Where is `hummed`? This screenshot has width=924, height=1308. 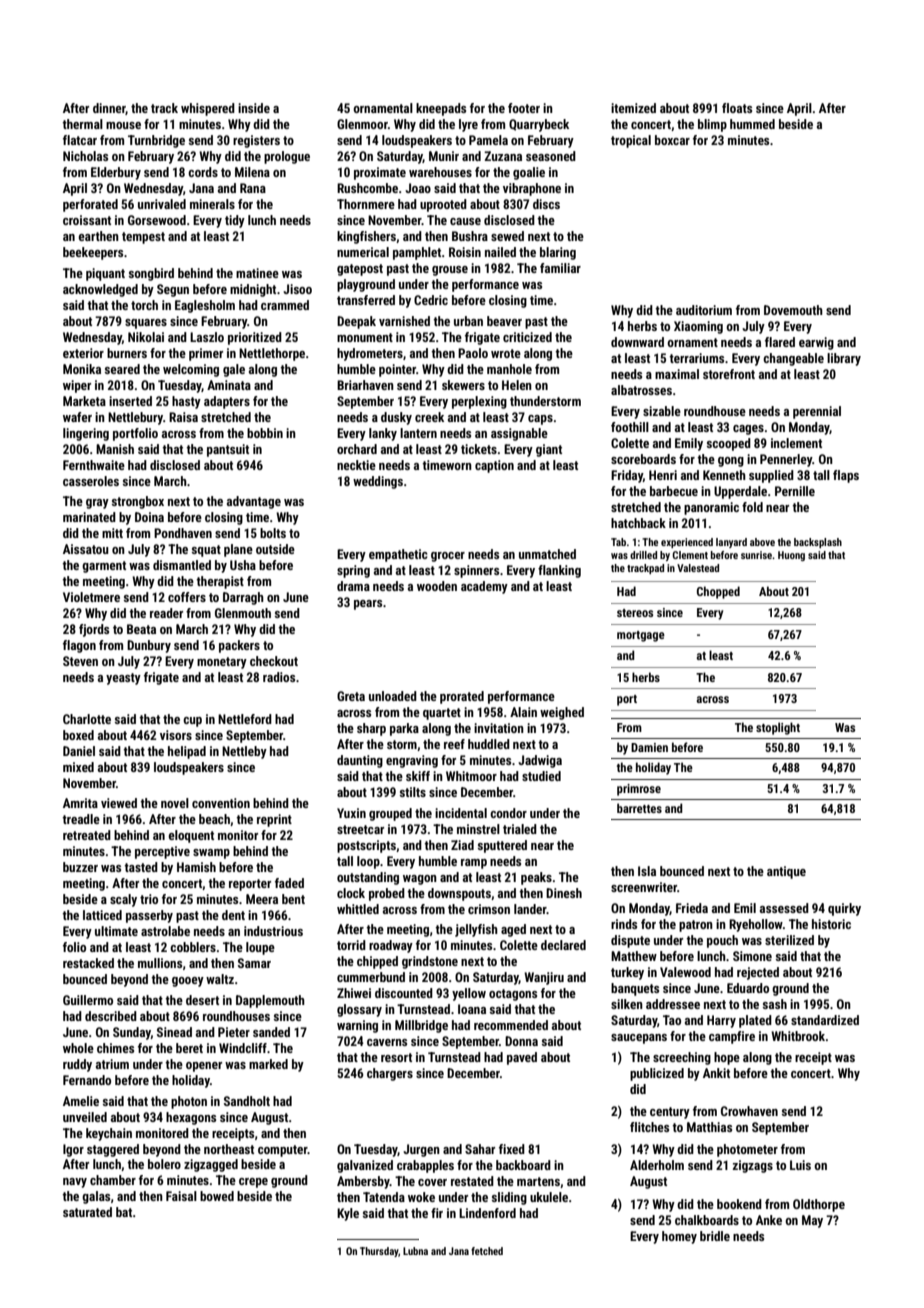
hummed is located at coordinates (752, 124).
